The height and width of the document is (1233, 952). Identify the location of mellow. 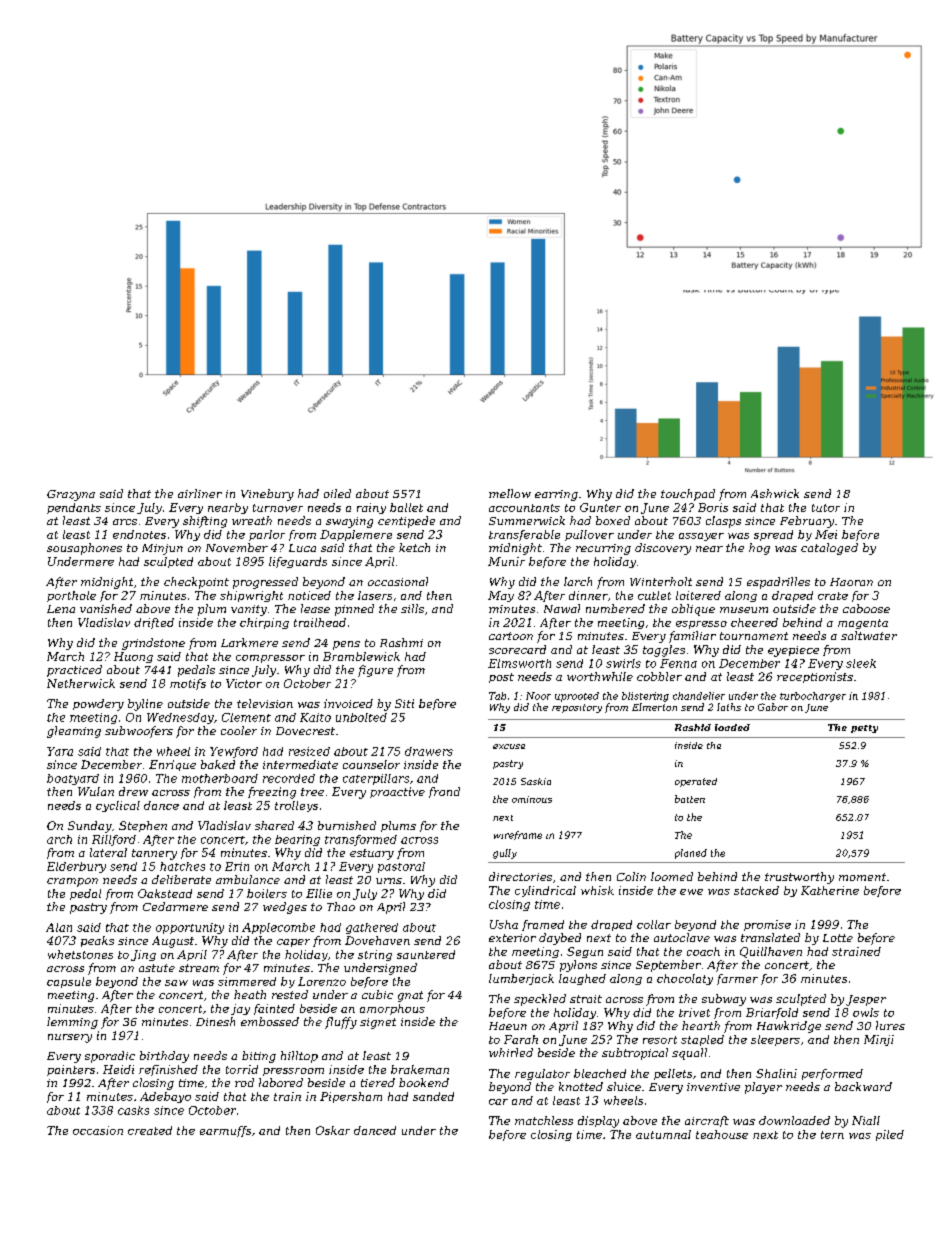
(510, 493).
